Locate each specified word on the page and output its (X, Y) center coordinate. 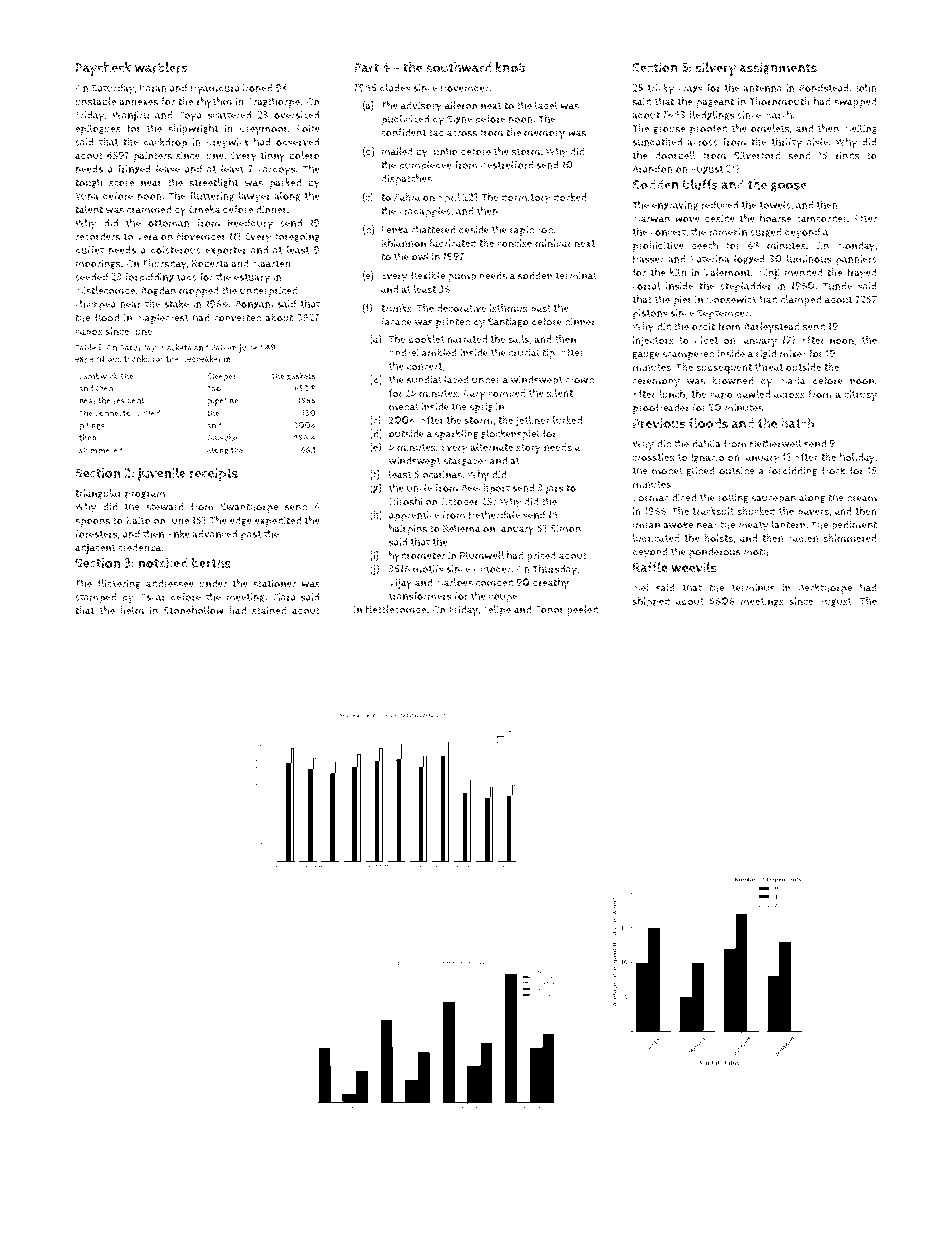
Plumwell (482, 555)
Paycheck (103, 69)
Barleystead (772, 328)
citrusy (860, 395)
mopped (199, 291)
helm (132, 610)
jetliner (533, 421)
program (145, 495)
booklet (426, 339)
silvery (715, 69)
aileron (461, 105)
